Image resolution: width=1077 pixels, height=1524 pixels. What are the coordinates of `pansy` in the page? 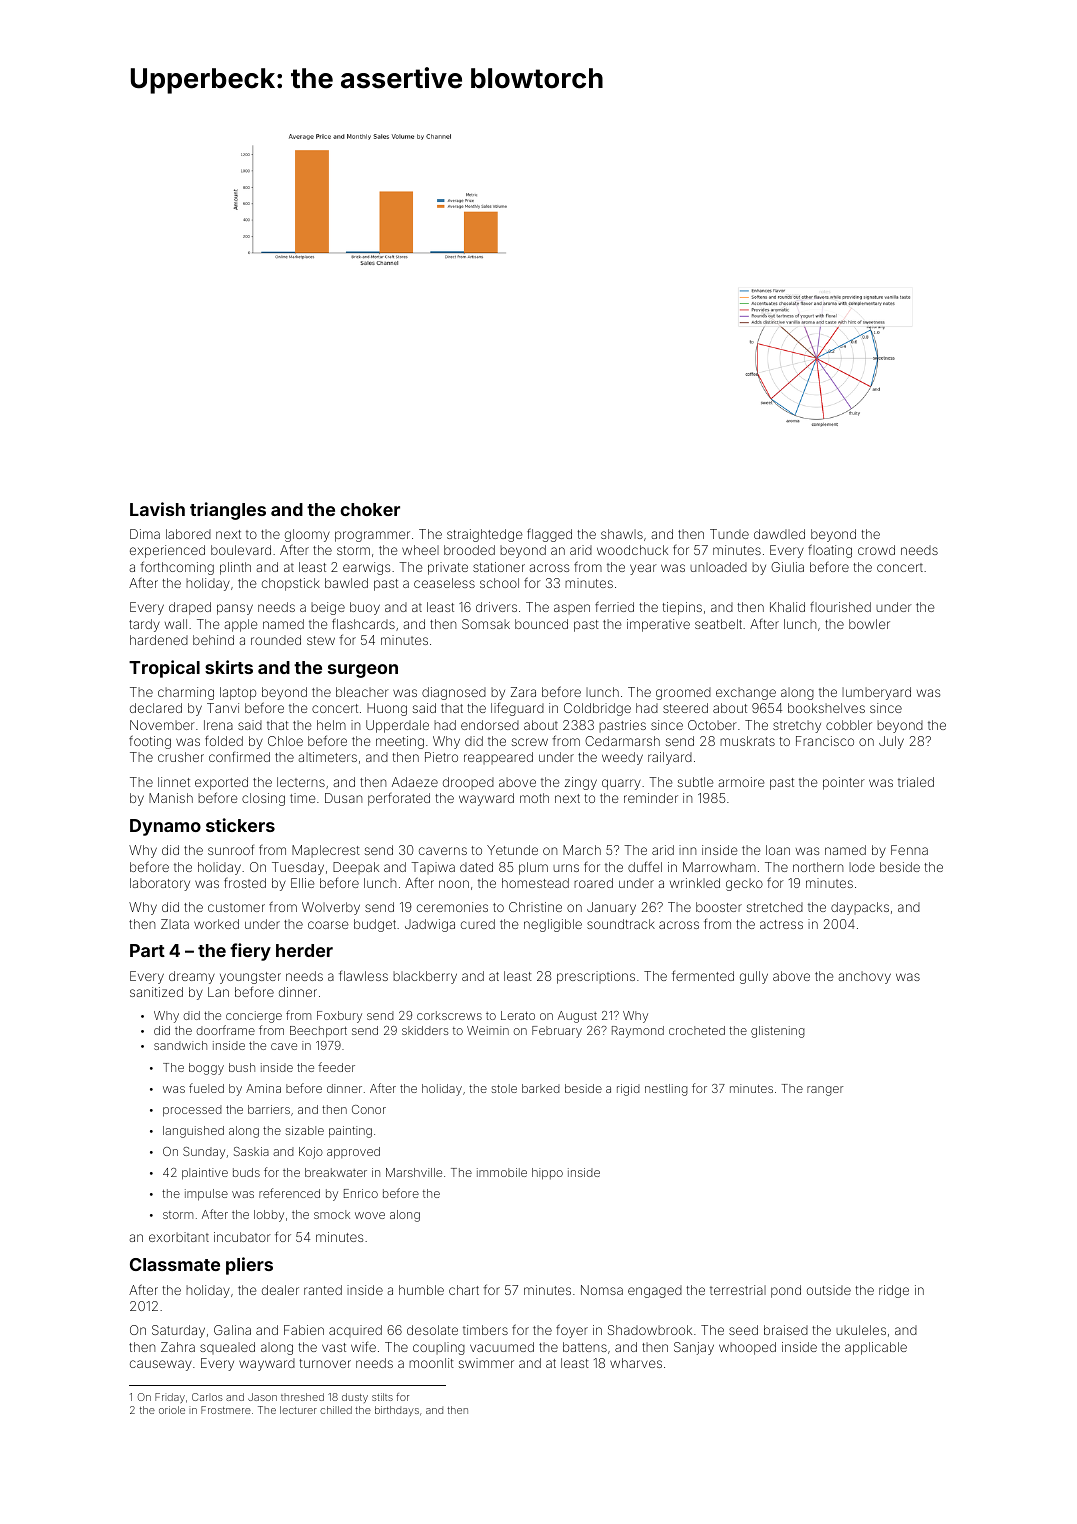 It's located at (235, 609).
